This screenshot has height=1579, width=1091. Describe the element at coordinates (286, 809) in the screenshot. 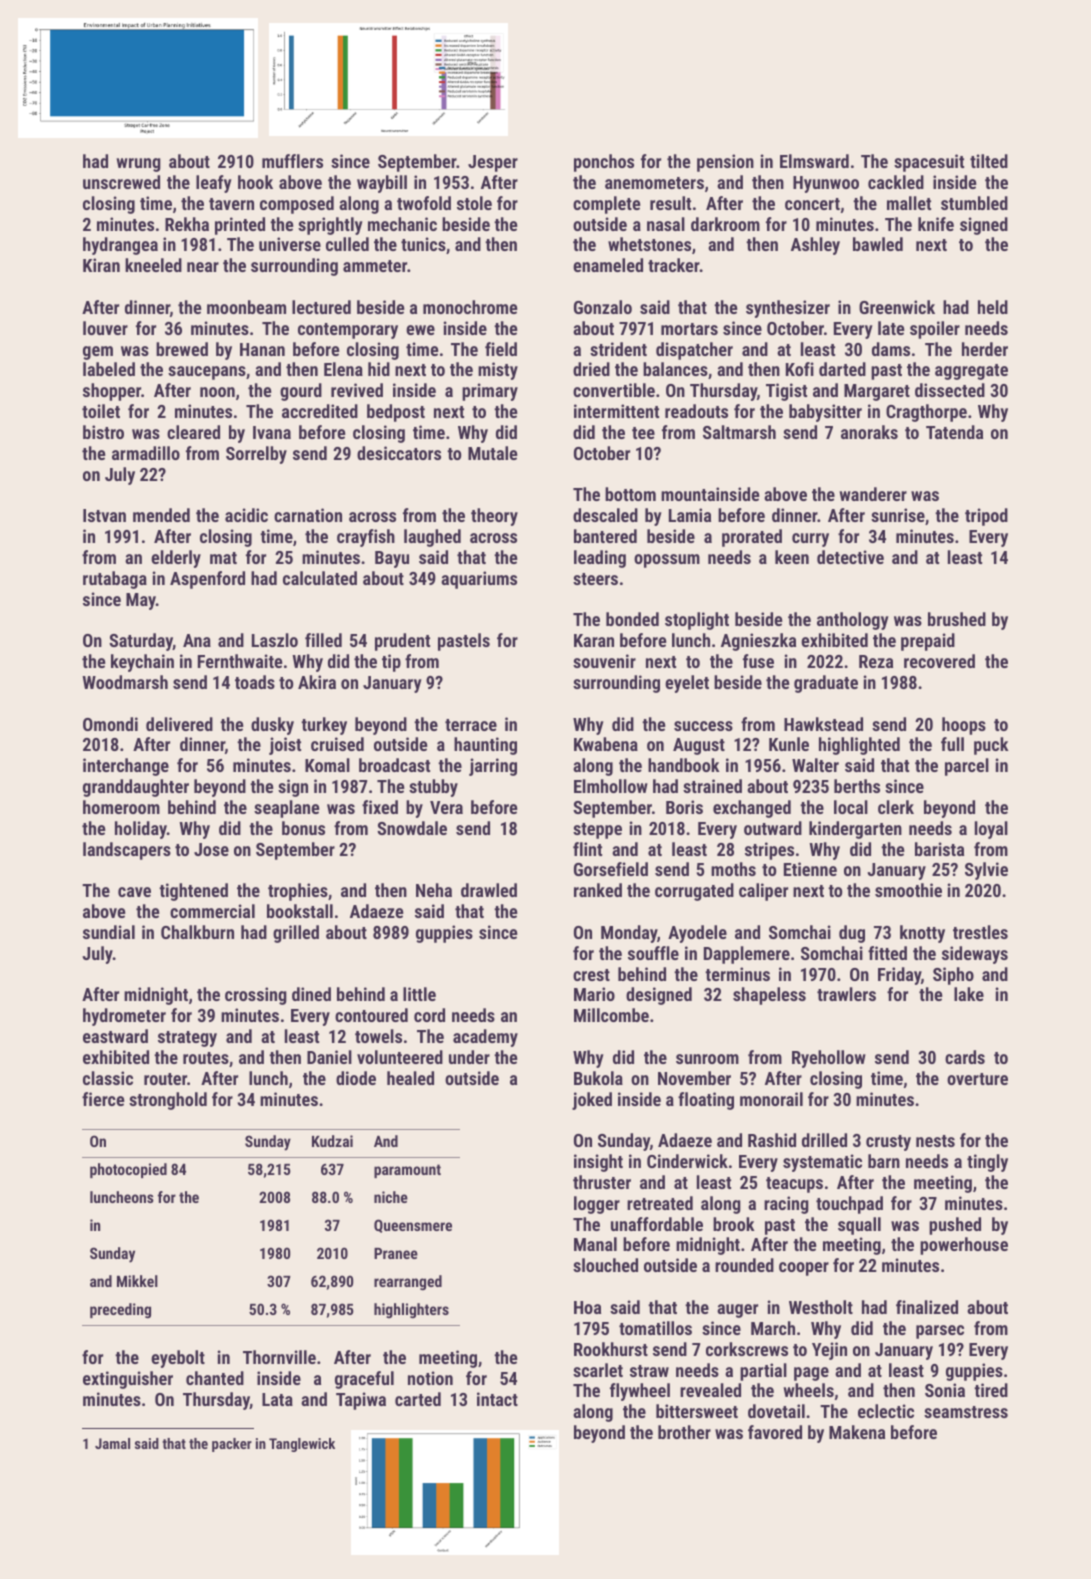

I see `seaplane` at that location.
